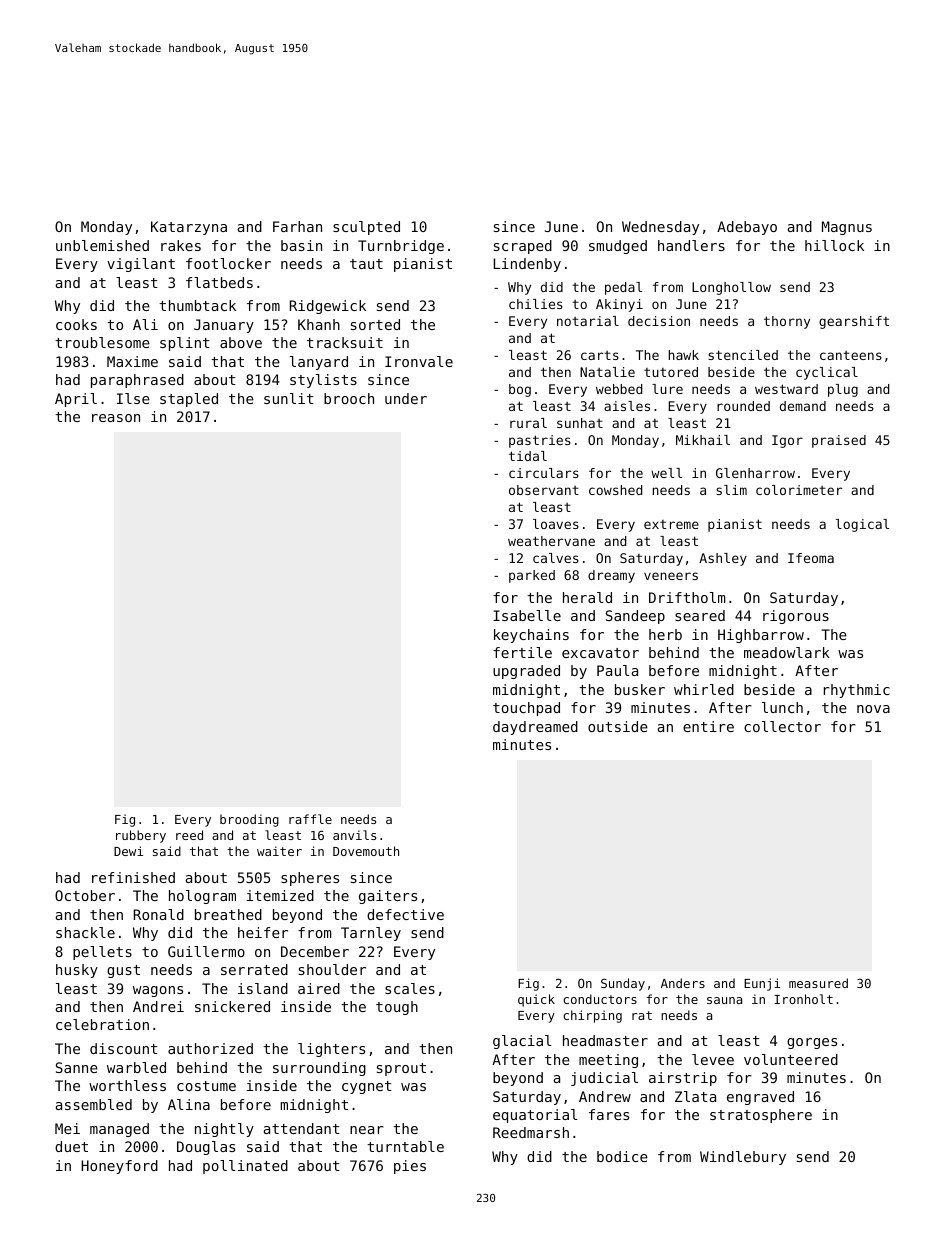 This screenshot has height=1233, width=952. I want to click on measured, so click(818, 983).
